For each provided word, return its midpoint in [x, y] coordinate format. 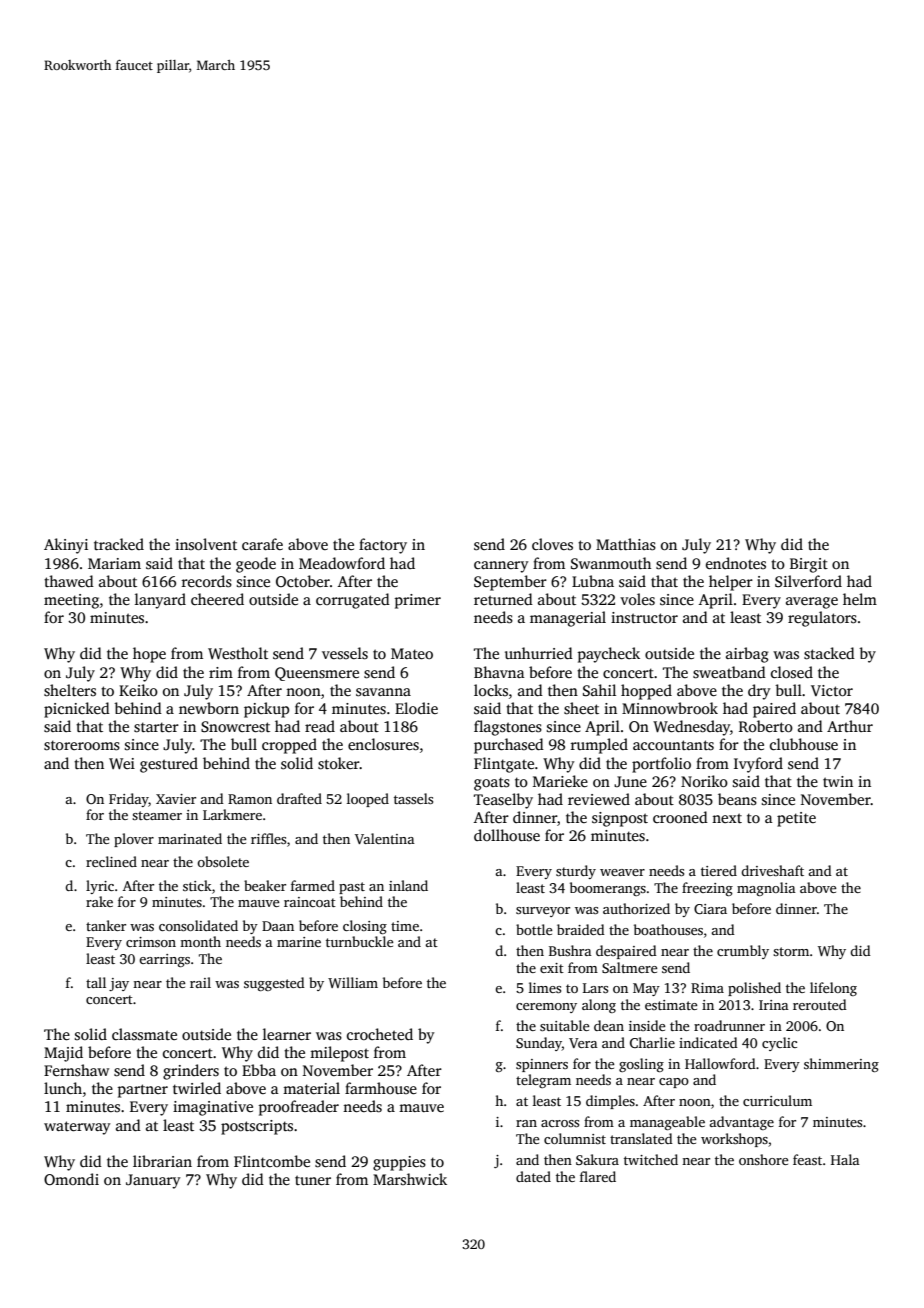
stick [197, 885]
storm [791, 951]
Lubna [593, 581]
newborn [209, 708]
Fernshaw [76, 1070]
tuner [313, 1180]
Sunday [539, 1044]
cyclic [779, 1044]
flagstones [508, 728]
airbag [747, 655]
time [405, 926]
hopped [646, 692]
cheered [217, 599]
